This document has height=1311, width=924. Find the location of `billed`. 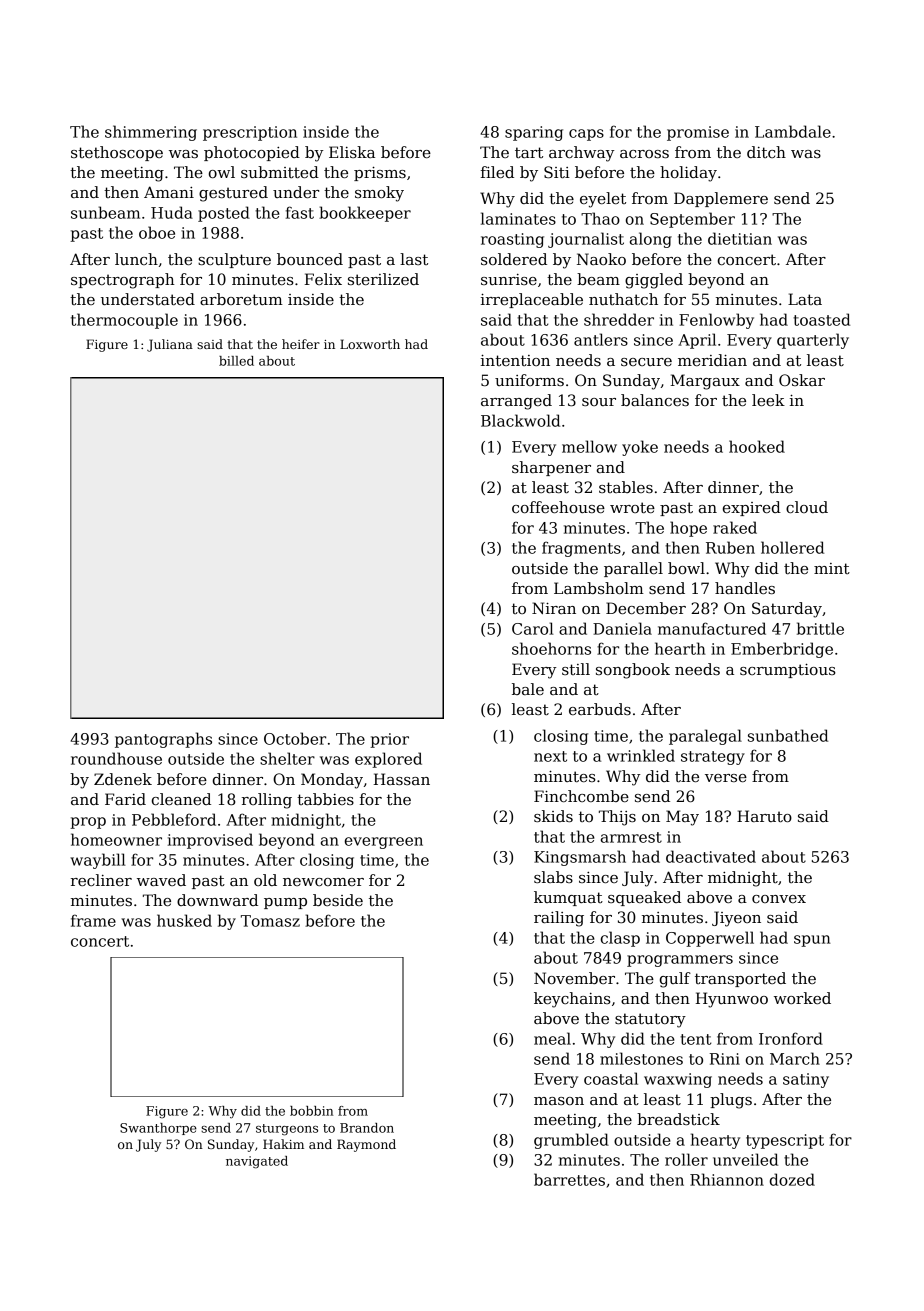

billed is located at coordinates (236, 361).
